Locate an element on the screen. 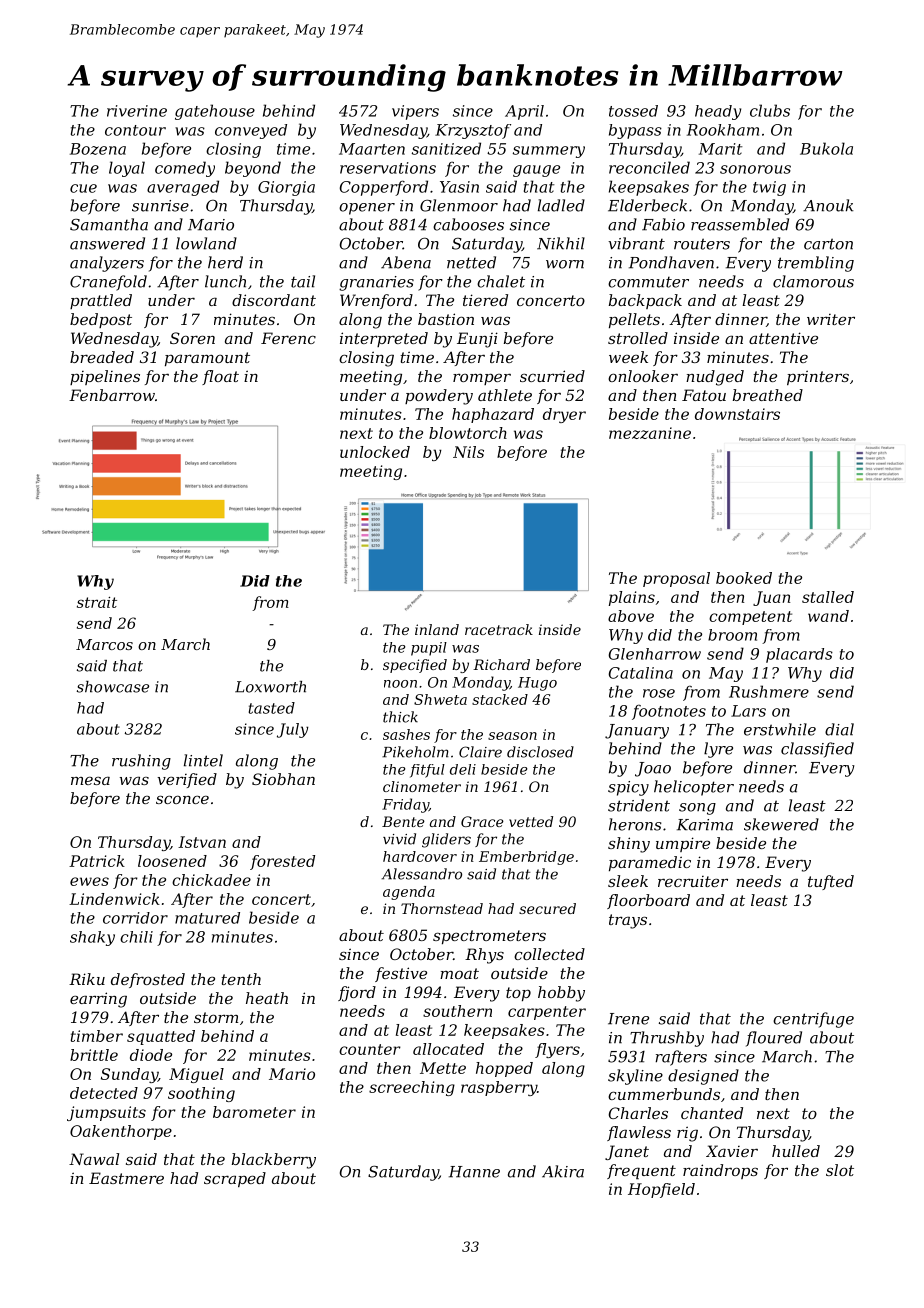 The width and height of the screenshot is (924, 1308). blowtorch is located at coordinates (468, 433).
